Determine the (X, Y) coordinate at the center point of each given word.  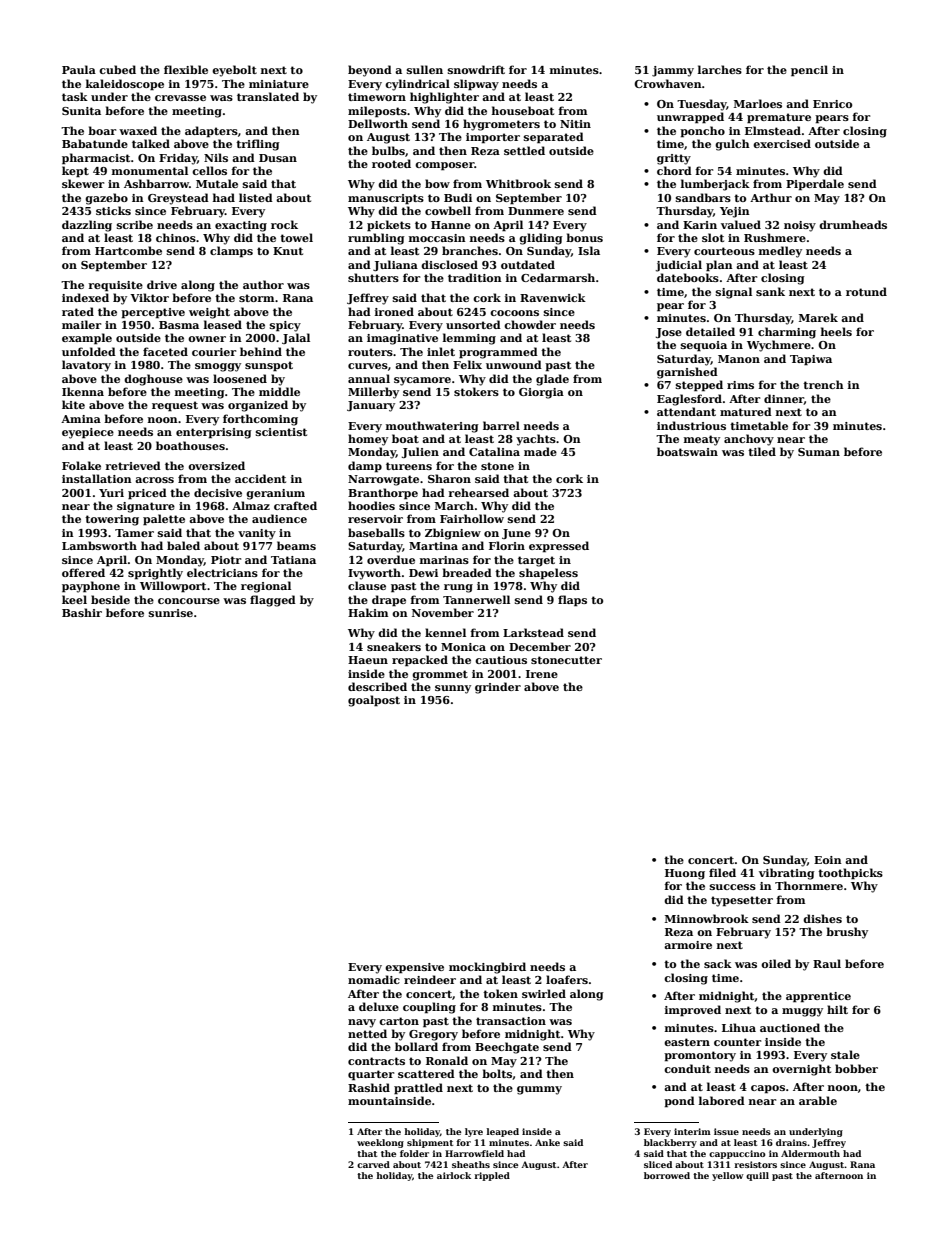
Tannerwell (476, 599)
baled (183, 545)
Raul (827, 963)
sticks (113, 210)
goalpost (374, 701)
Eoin (828, 860)
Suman (819, 452)
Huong (685, 874)
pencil (809, 71)
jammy (673, 71)
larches (720, 69)
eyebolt (234, 71)
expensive (414, 968)
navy (362, 1023)
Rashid (369, 1087)
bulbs (388, 150)
